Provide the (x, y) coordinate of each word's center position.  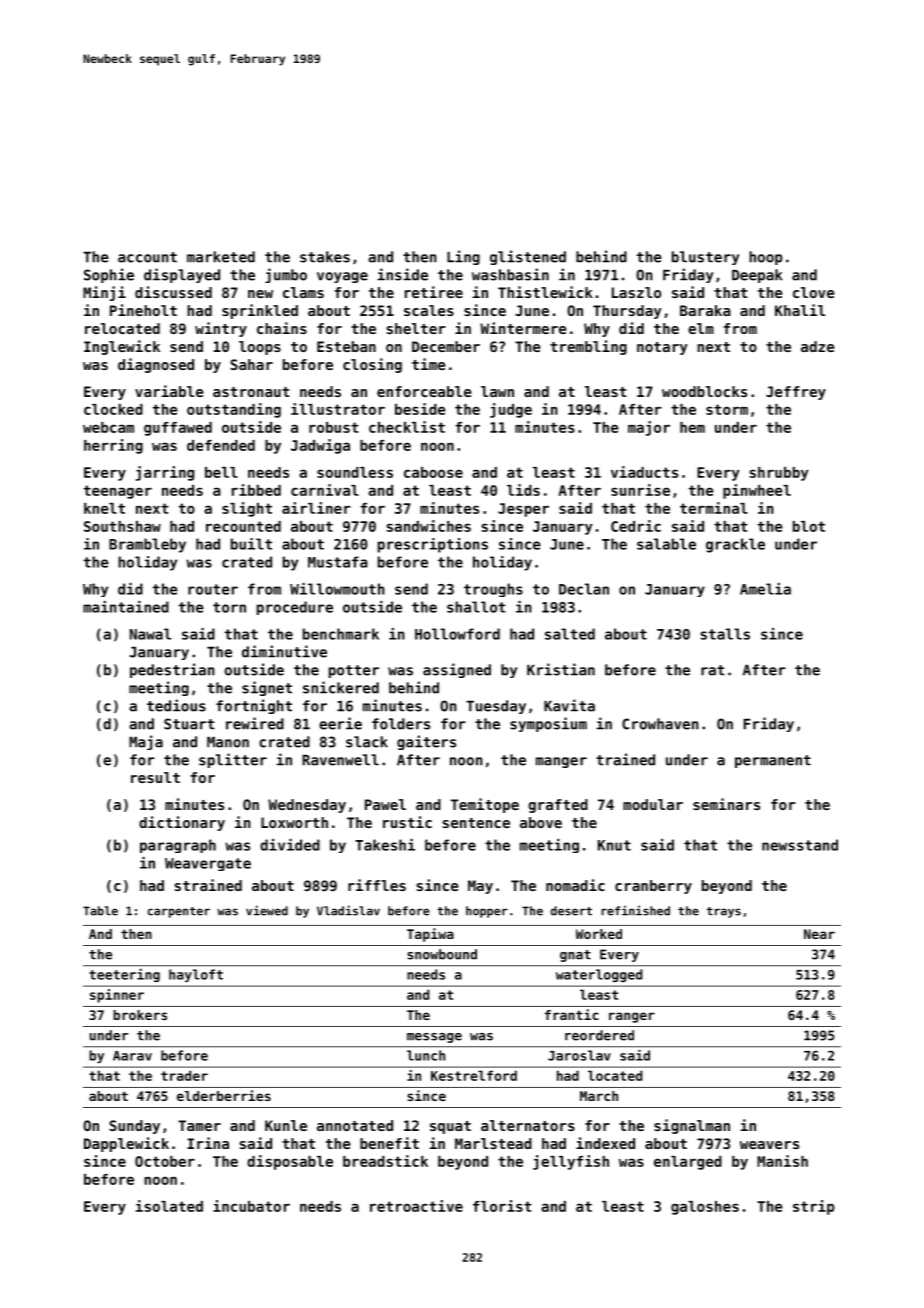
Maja (146, 742)
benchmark (341, 634)
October (165, 1161)
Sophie (109, 275)
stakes (325, 257)
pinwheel (757, 491)
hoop (765, 258)
